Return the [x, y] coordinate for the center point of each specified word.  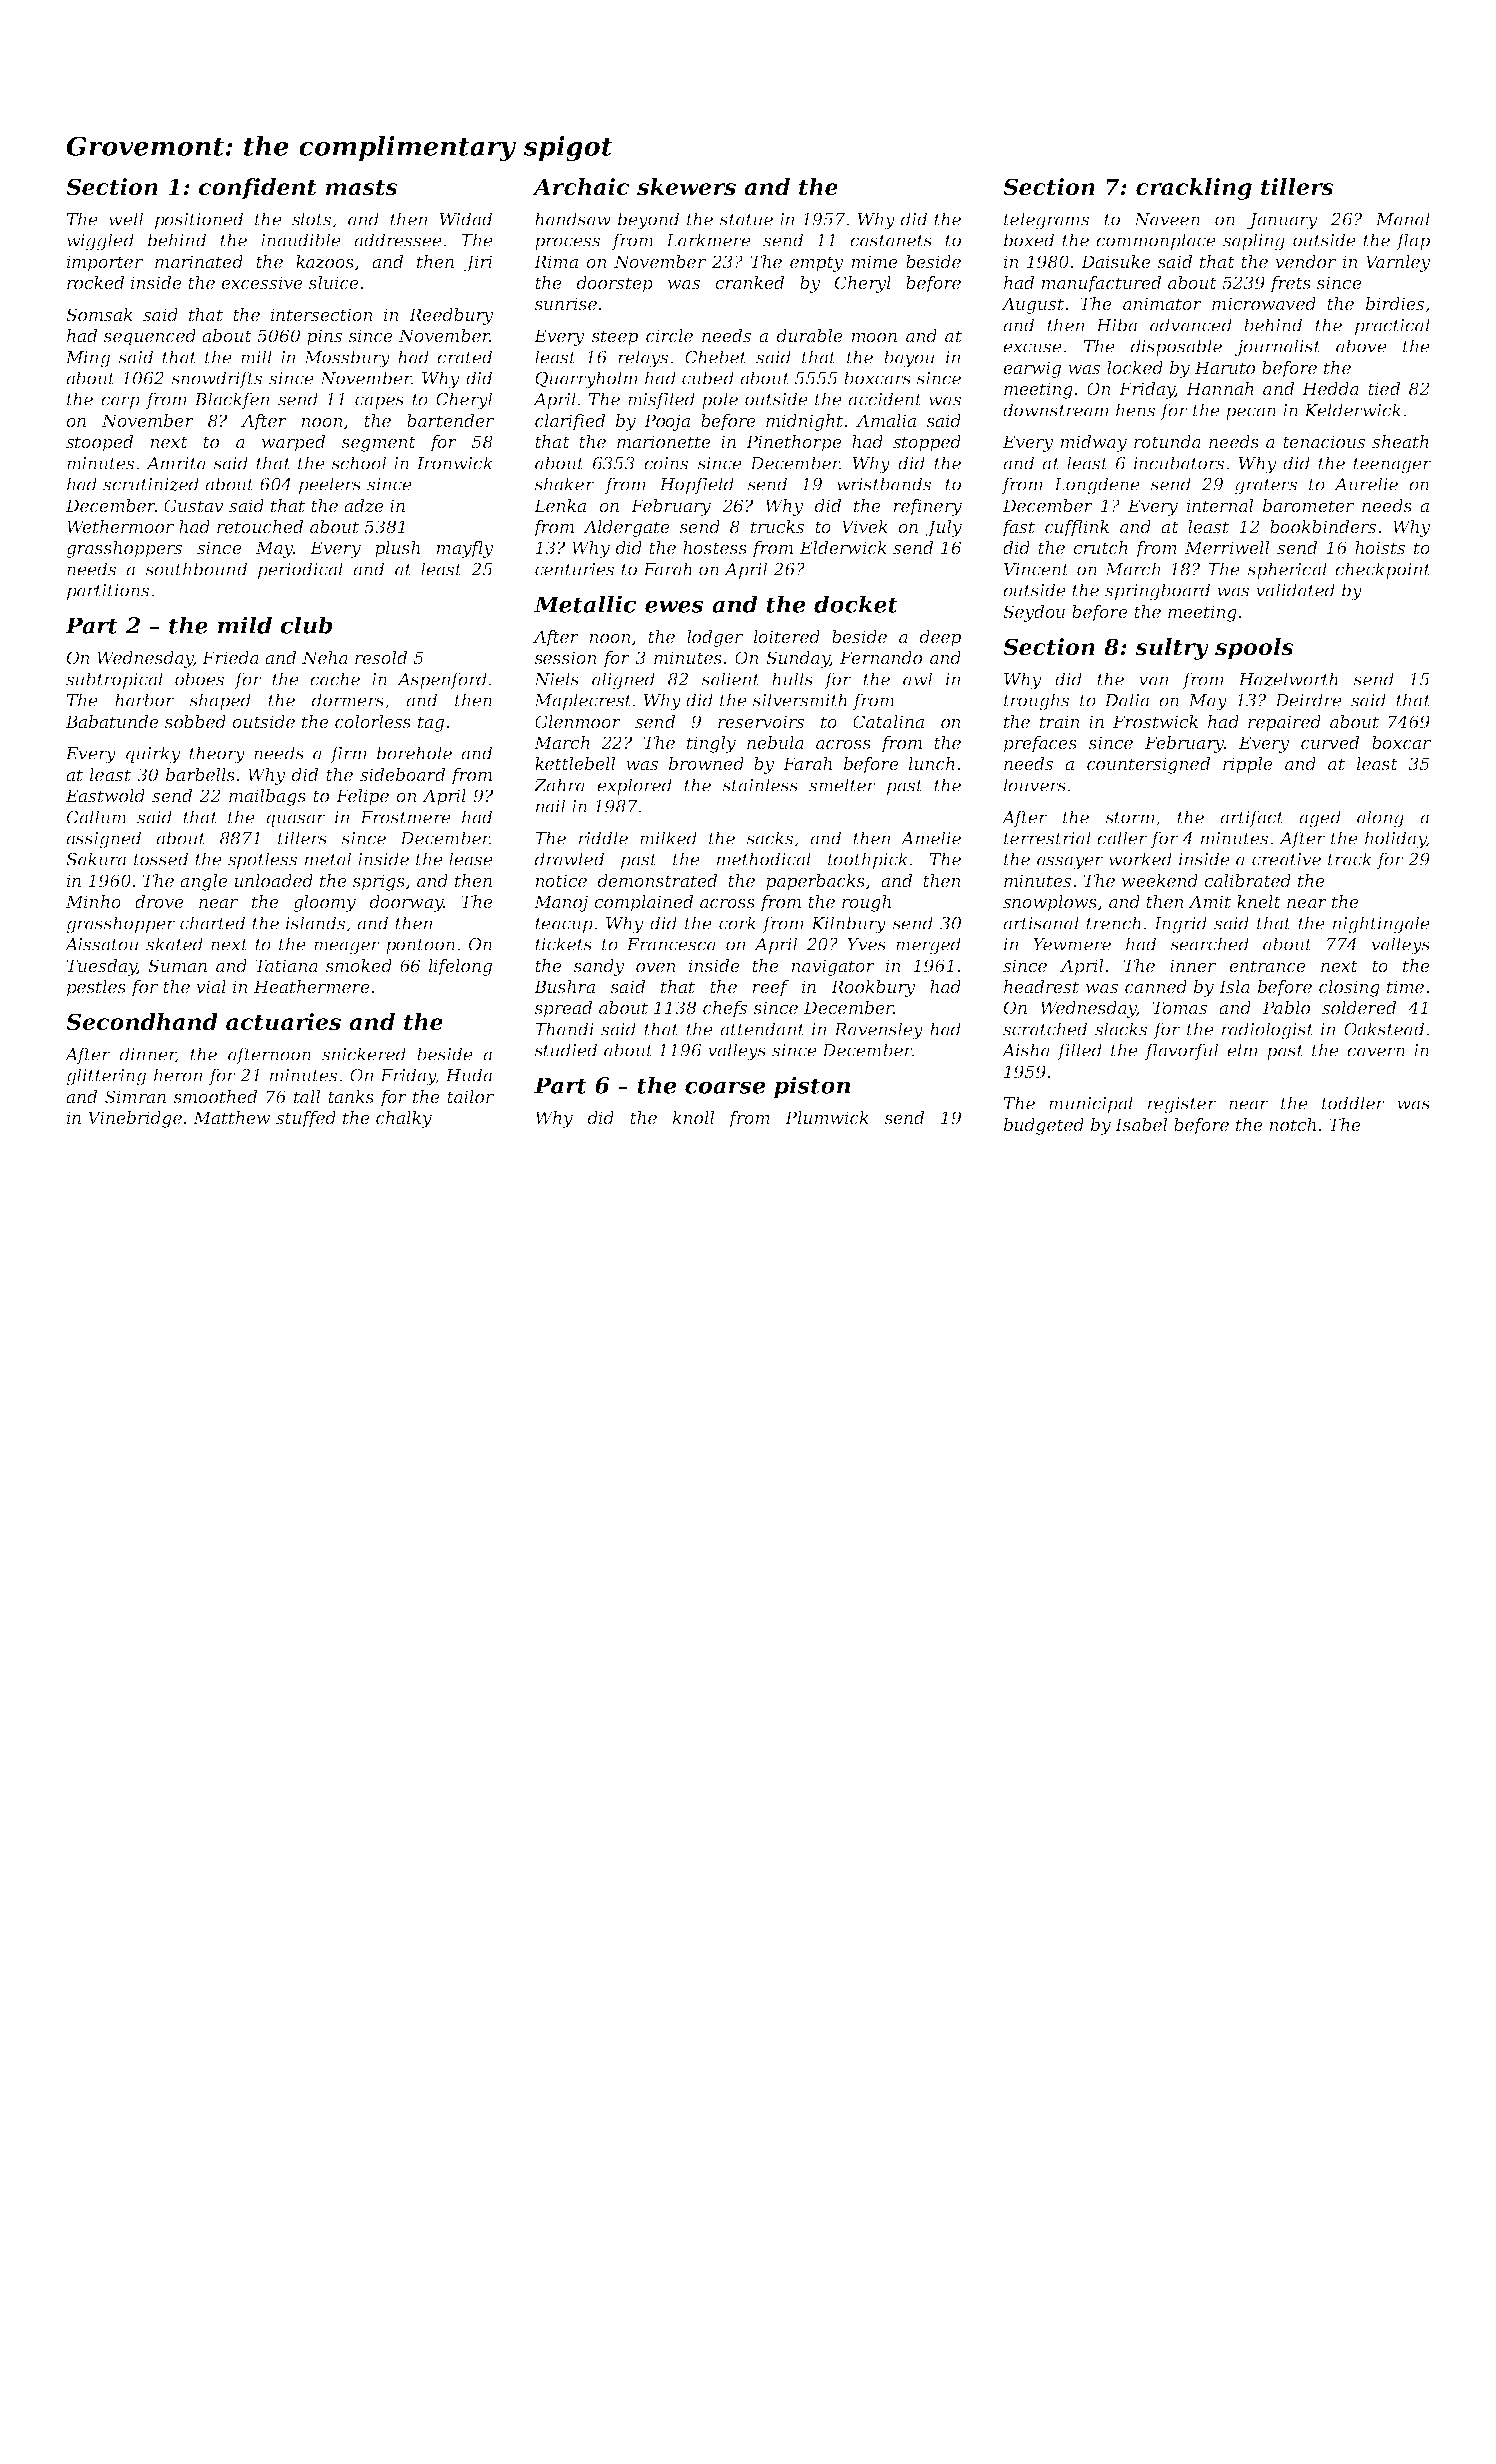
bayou [909, 359]
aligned [623, 681]
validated [1295, 590]
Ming [88, 359]
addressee [398, 240]
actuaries [283, 1022]
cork [737, 923]
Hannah [1220, 388]
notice [561, 880]
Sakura [96, 859]
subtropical [114, 680]
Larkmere [708, 240]
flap [1413, 241]
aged [1320, 819]
